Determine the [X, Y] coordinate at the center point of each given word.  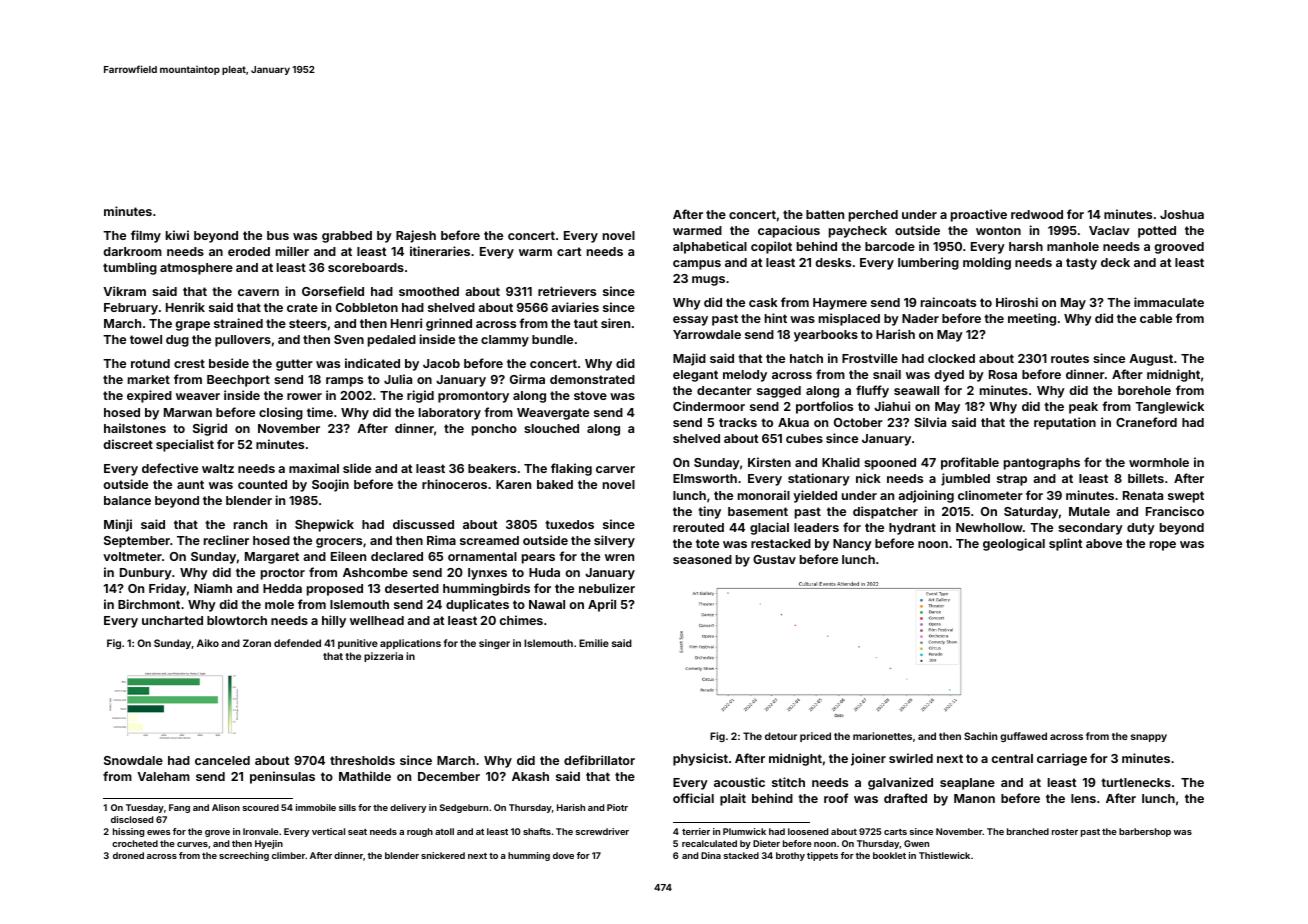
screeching [244, 856]
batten [825, 214]
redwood [1037, 214]
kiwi [177, 235]
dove [563, 855]
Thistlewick [944, 855]
